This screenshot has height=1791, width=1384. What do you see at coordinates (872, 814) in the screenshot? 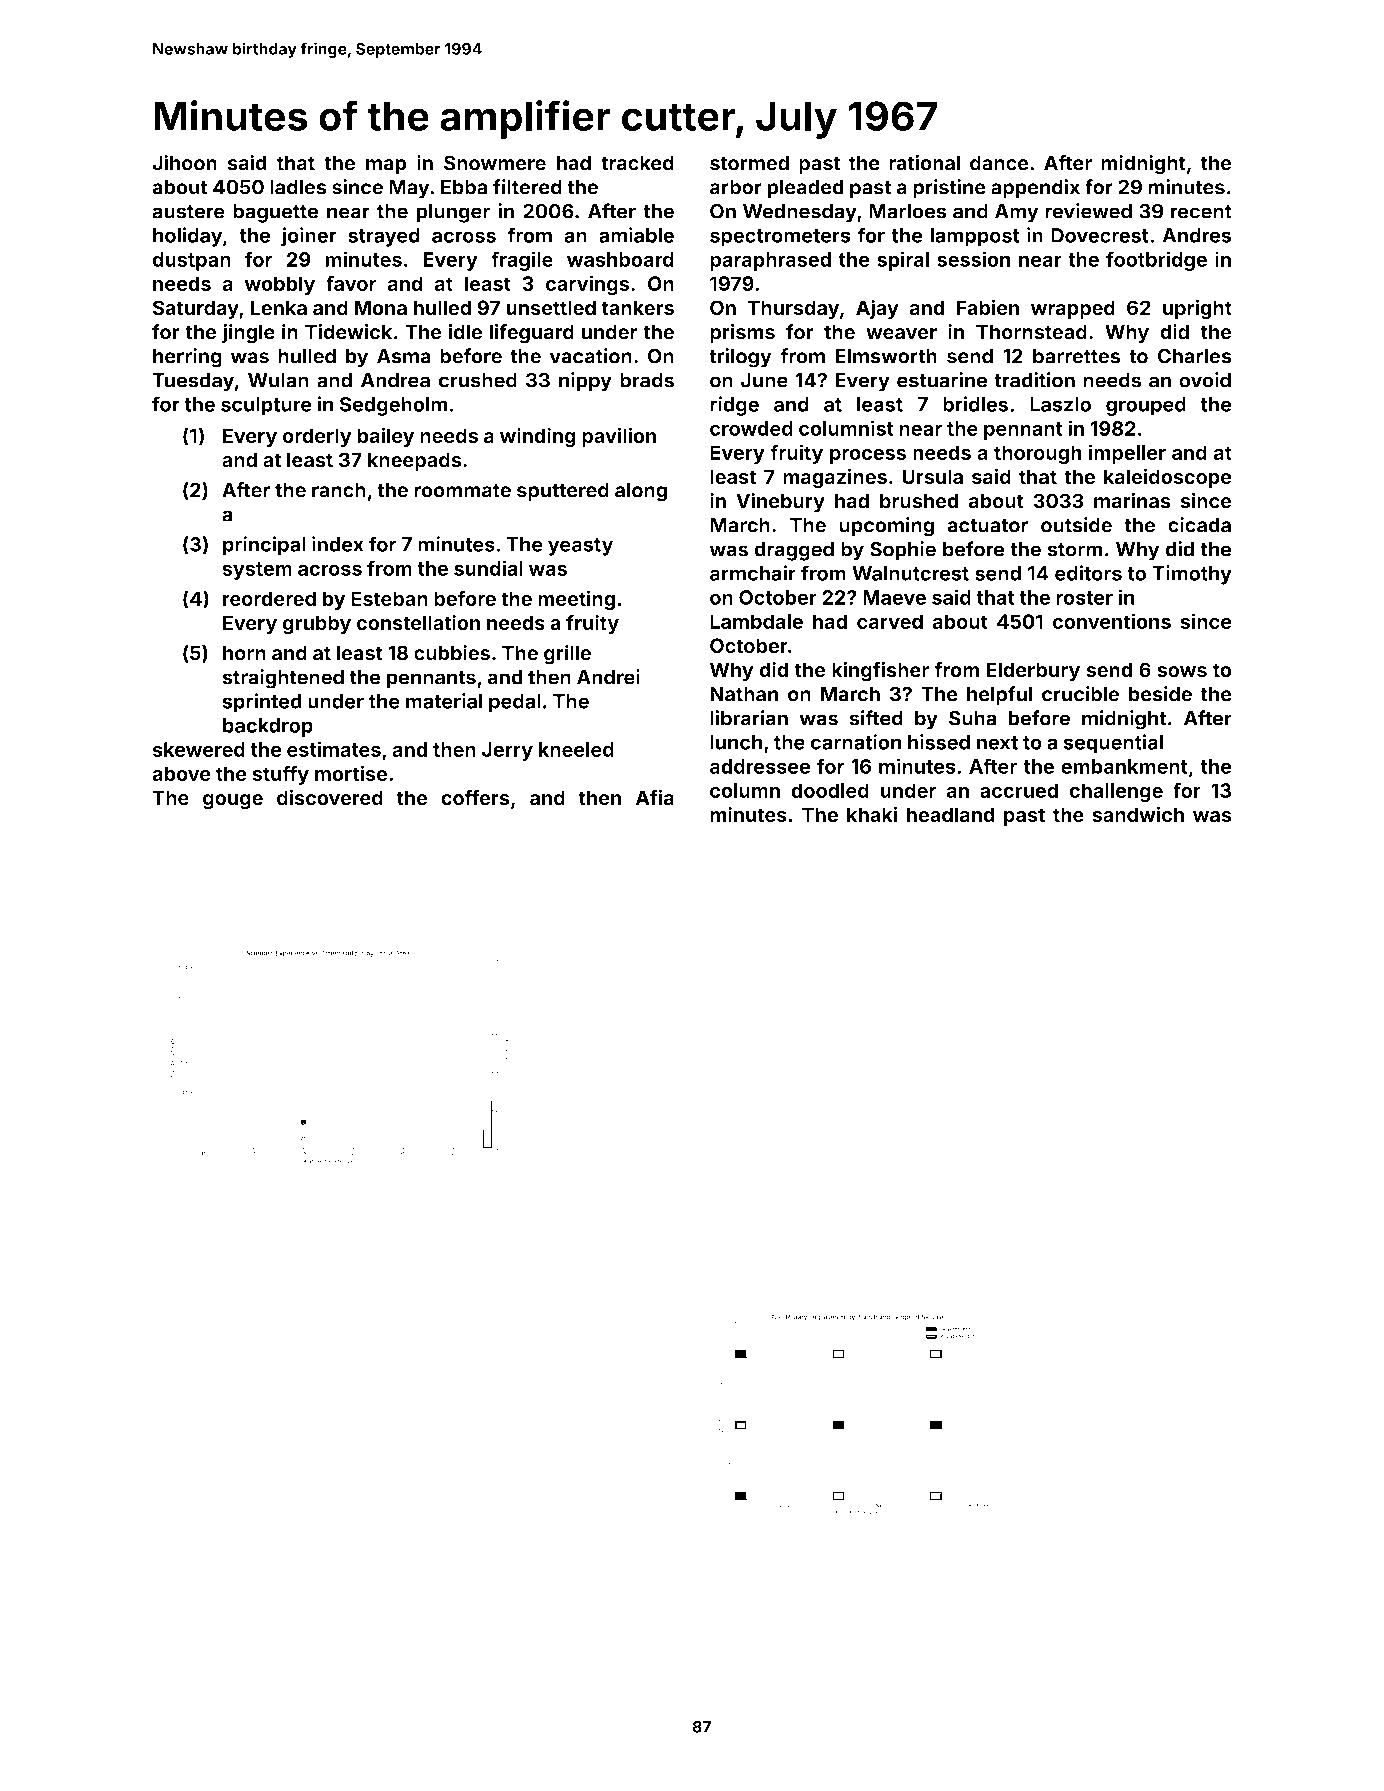
I see `khaki` at bounding box center [872, 814].
